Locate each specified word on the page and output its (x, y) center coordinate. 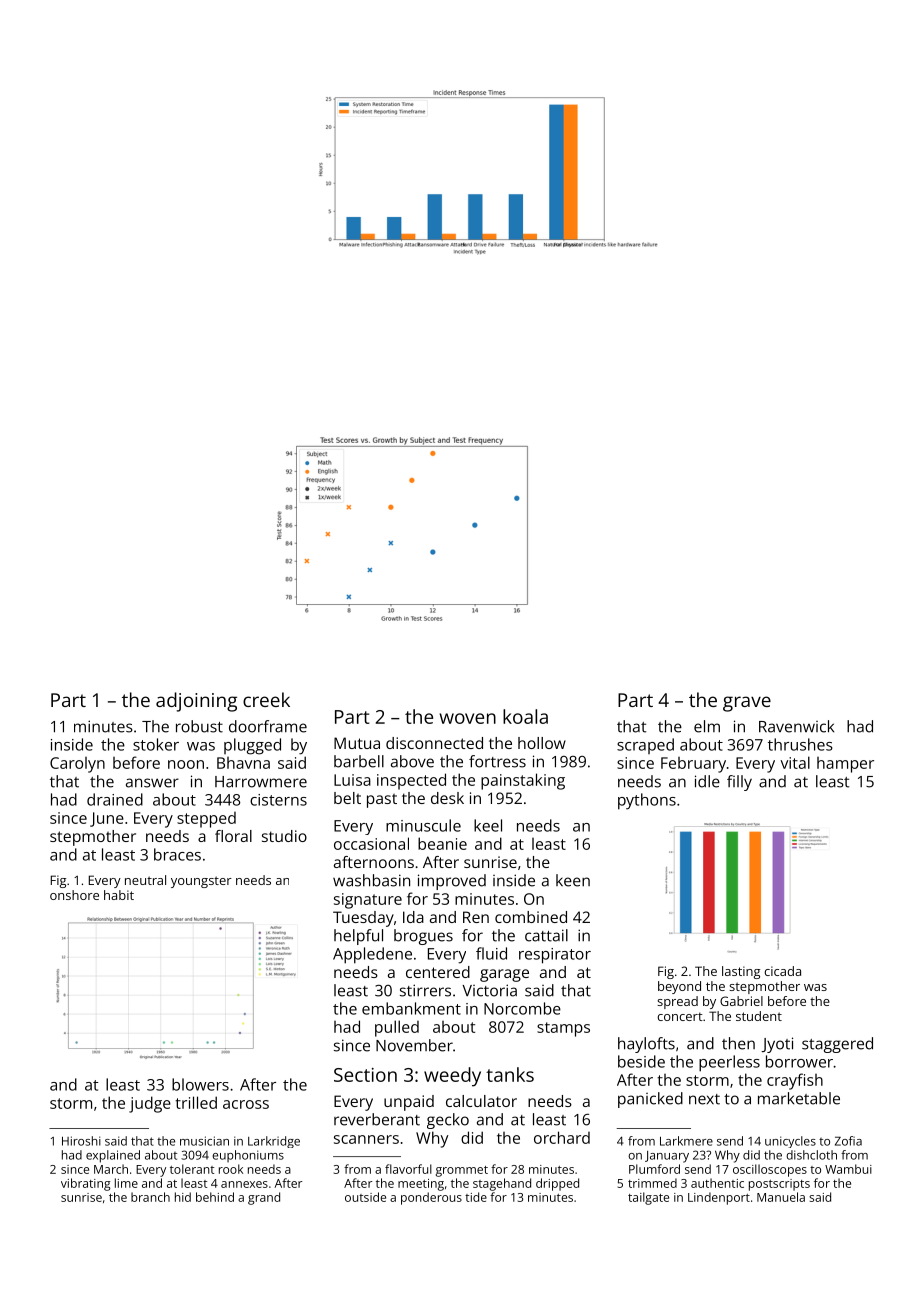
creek (266, 699)
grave (747, 704)
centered (438, 972)
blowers (200, 1084)
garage (504, 975)
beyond (679, 987)
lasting (741, 972)
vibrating (86, 1184)
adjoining (196, 702)
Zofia (848, 1141)
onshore (74, 895)
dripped (557, 1184)
